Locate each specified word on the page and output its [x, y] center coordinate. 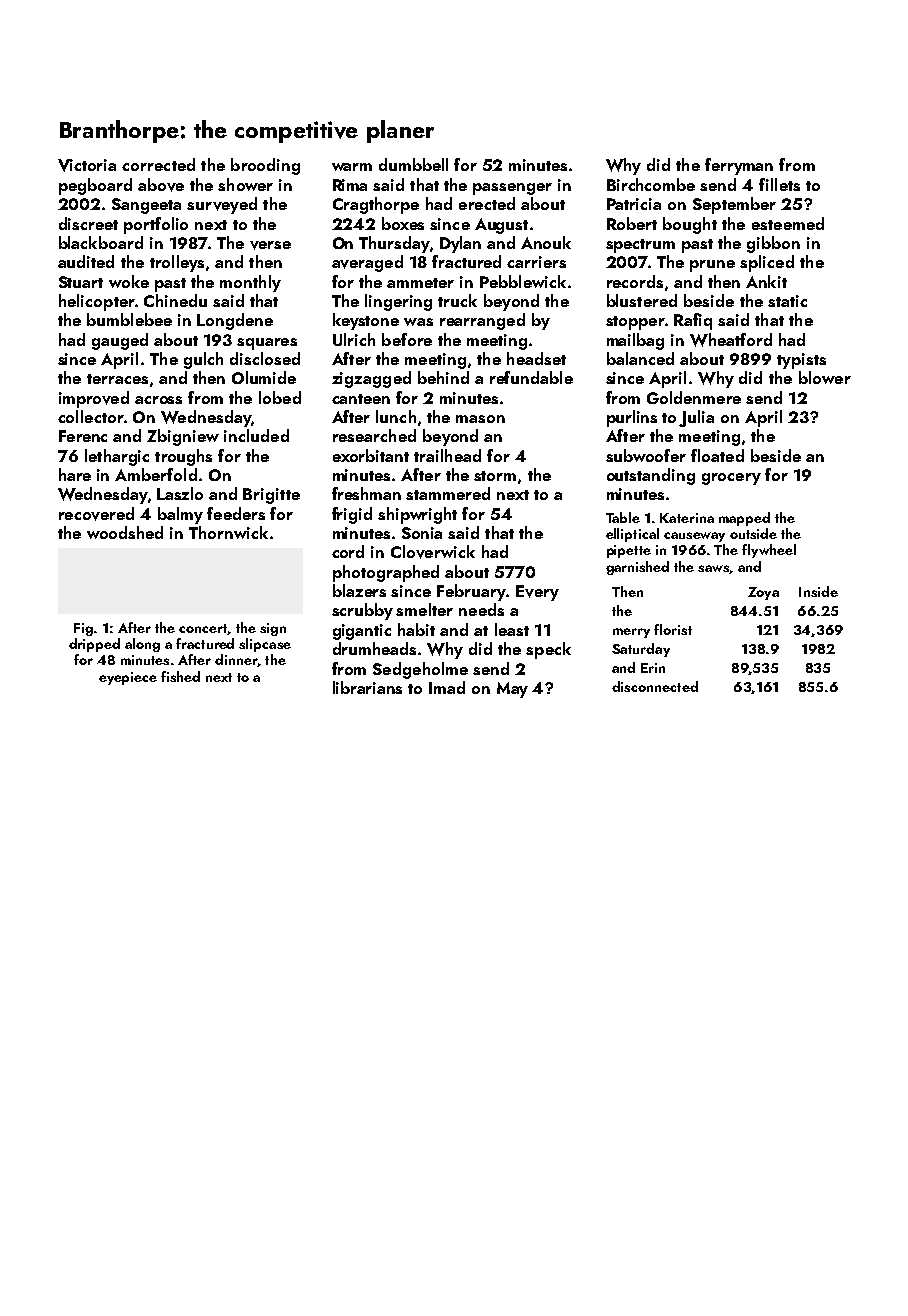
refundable [531, 377]
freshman [366, 493]
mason [480, 419]
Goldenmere [694, 397]
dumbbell [413, 164]
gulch [203, 360]
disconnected [655, 686]
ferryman [739, 166]
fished [180, 676]
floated [717, 455]
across [158, 400]
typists [801, 361]
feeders [236, 513]
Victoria [87, 165]
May [512, 690]
